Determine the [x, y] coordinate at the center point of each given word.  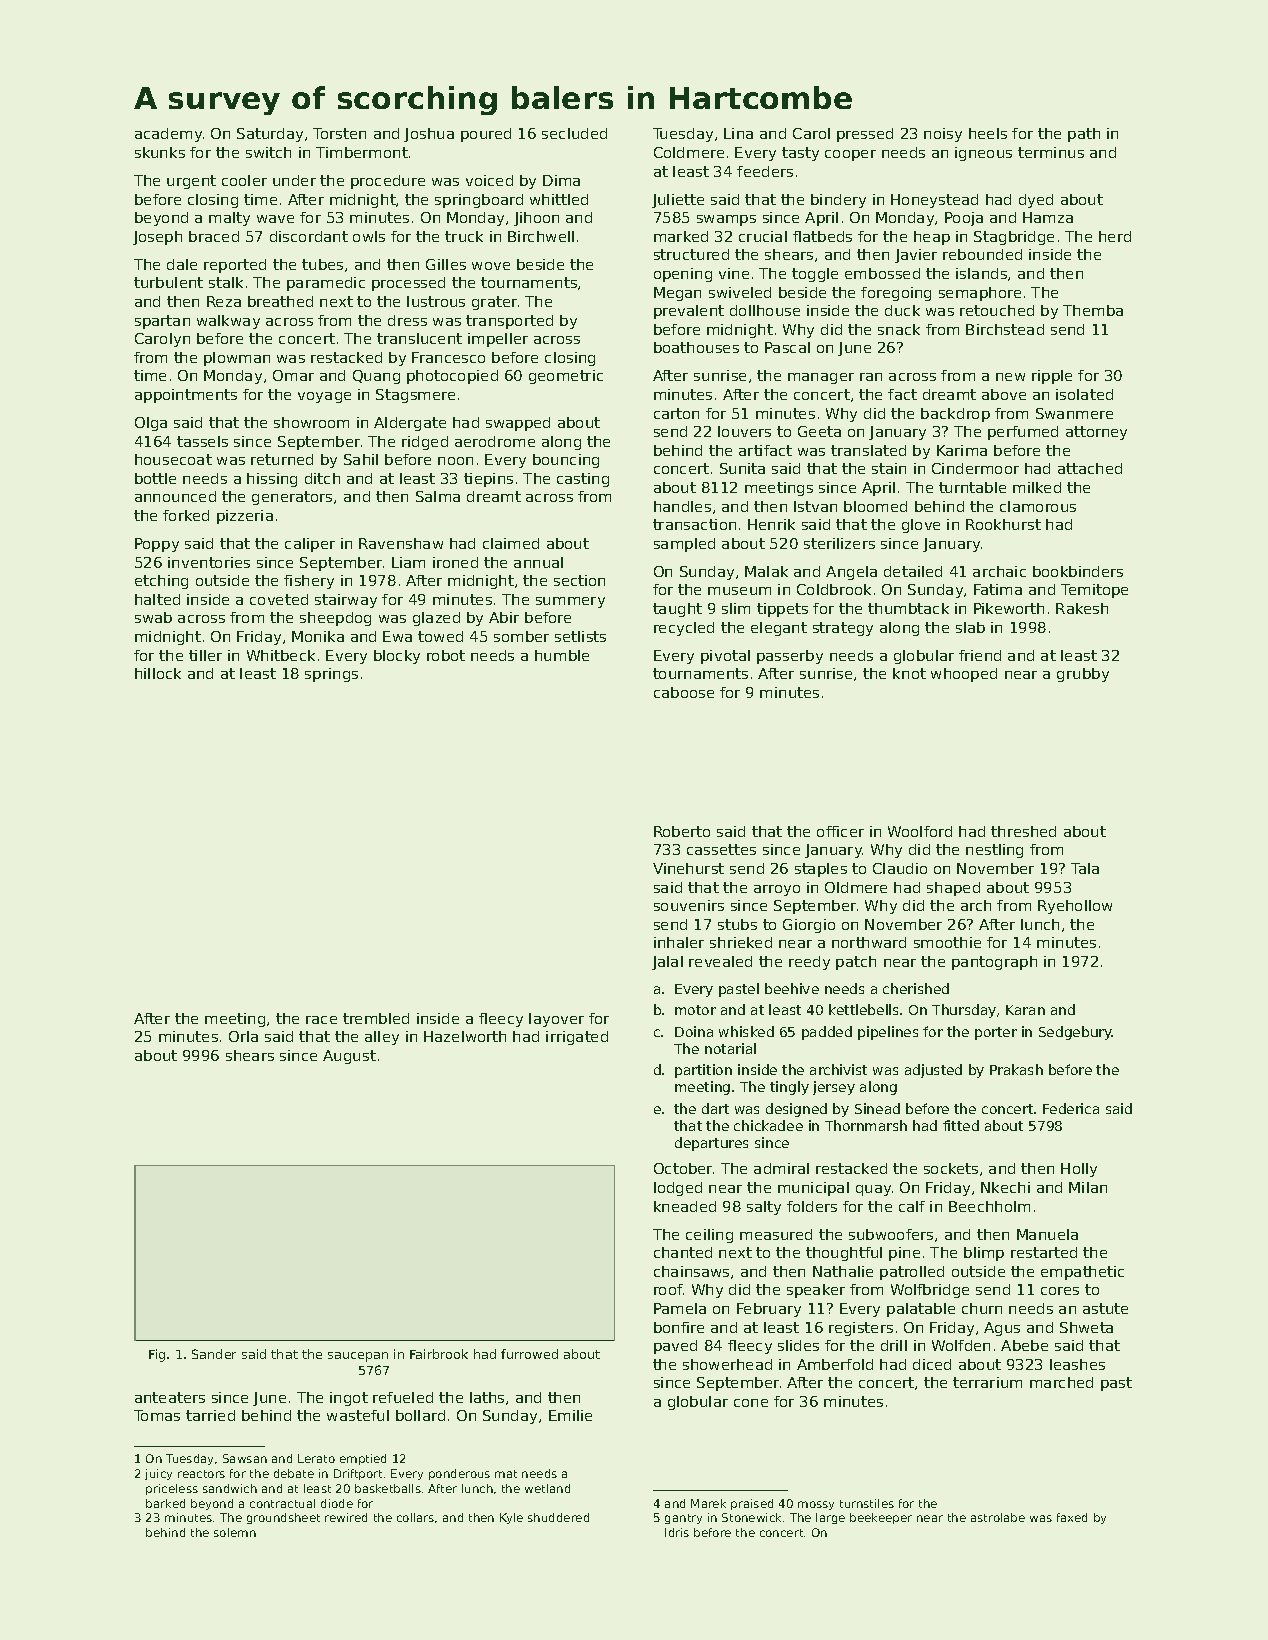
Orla [243, 1036]
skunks [160, 152]
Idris [677, 1532]
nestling [994, 851]
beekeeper [881, 1518]
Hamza [1048, 217]
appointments [186, 396]
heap [932, 238]
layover [556, 1020]
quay [873, 1190]
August [349, 1057]
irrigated [577, 1038]
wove [491, 266]
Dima [561, 180]
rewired [346, 1517]
